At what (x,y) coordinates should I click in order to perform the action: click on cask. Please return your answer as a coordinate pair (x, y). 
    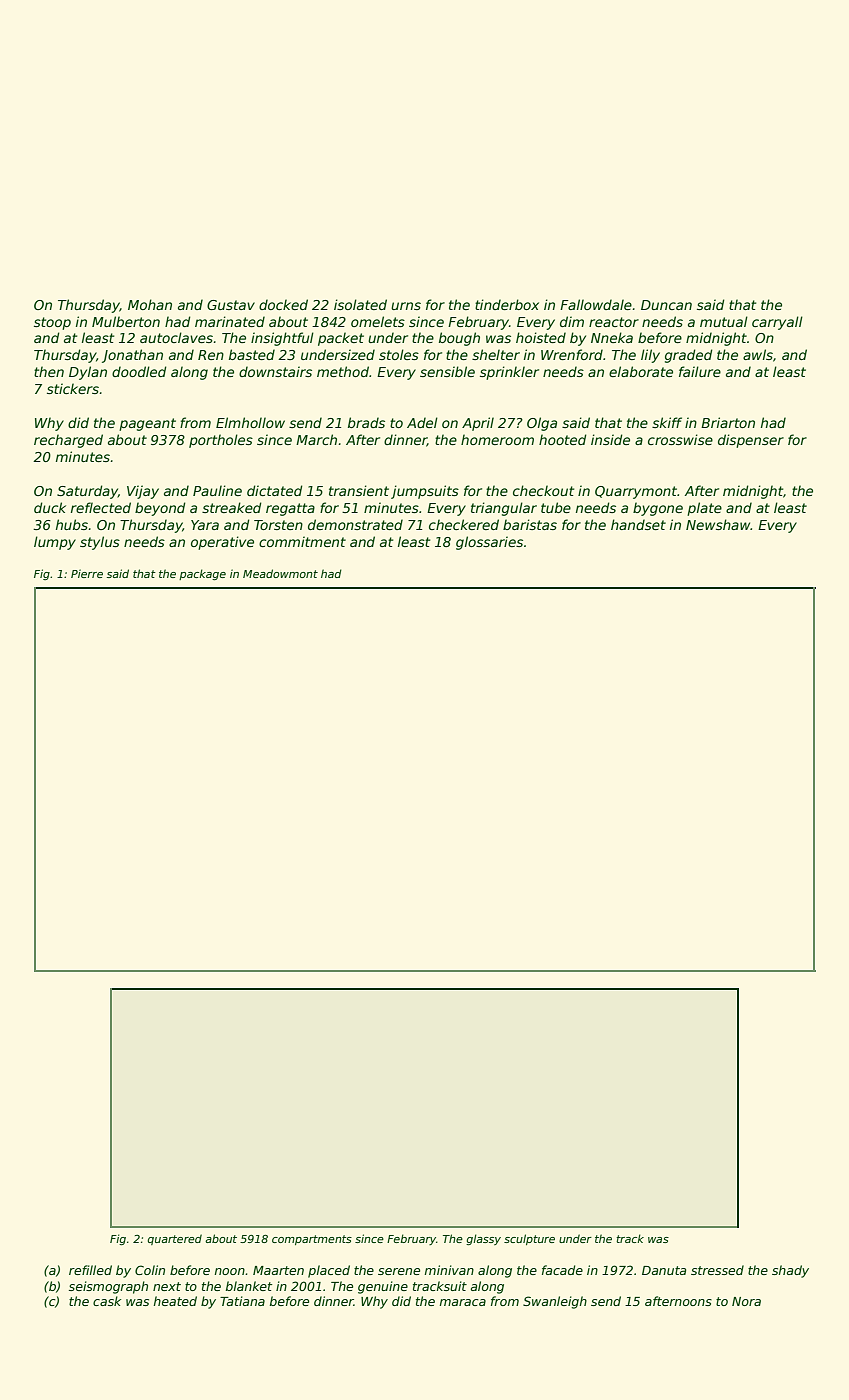
    Looking at the image, I should click on (107, 1301).
